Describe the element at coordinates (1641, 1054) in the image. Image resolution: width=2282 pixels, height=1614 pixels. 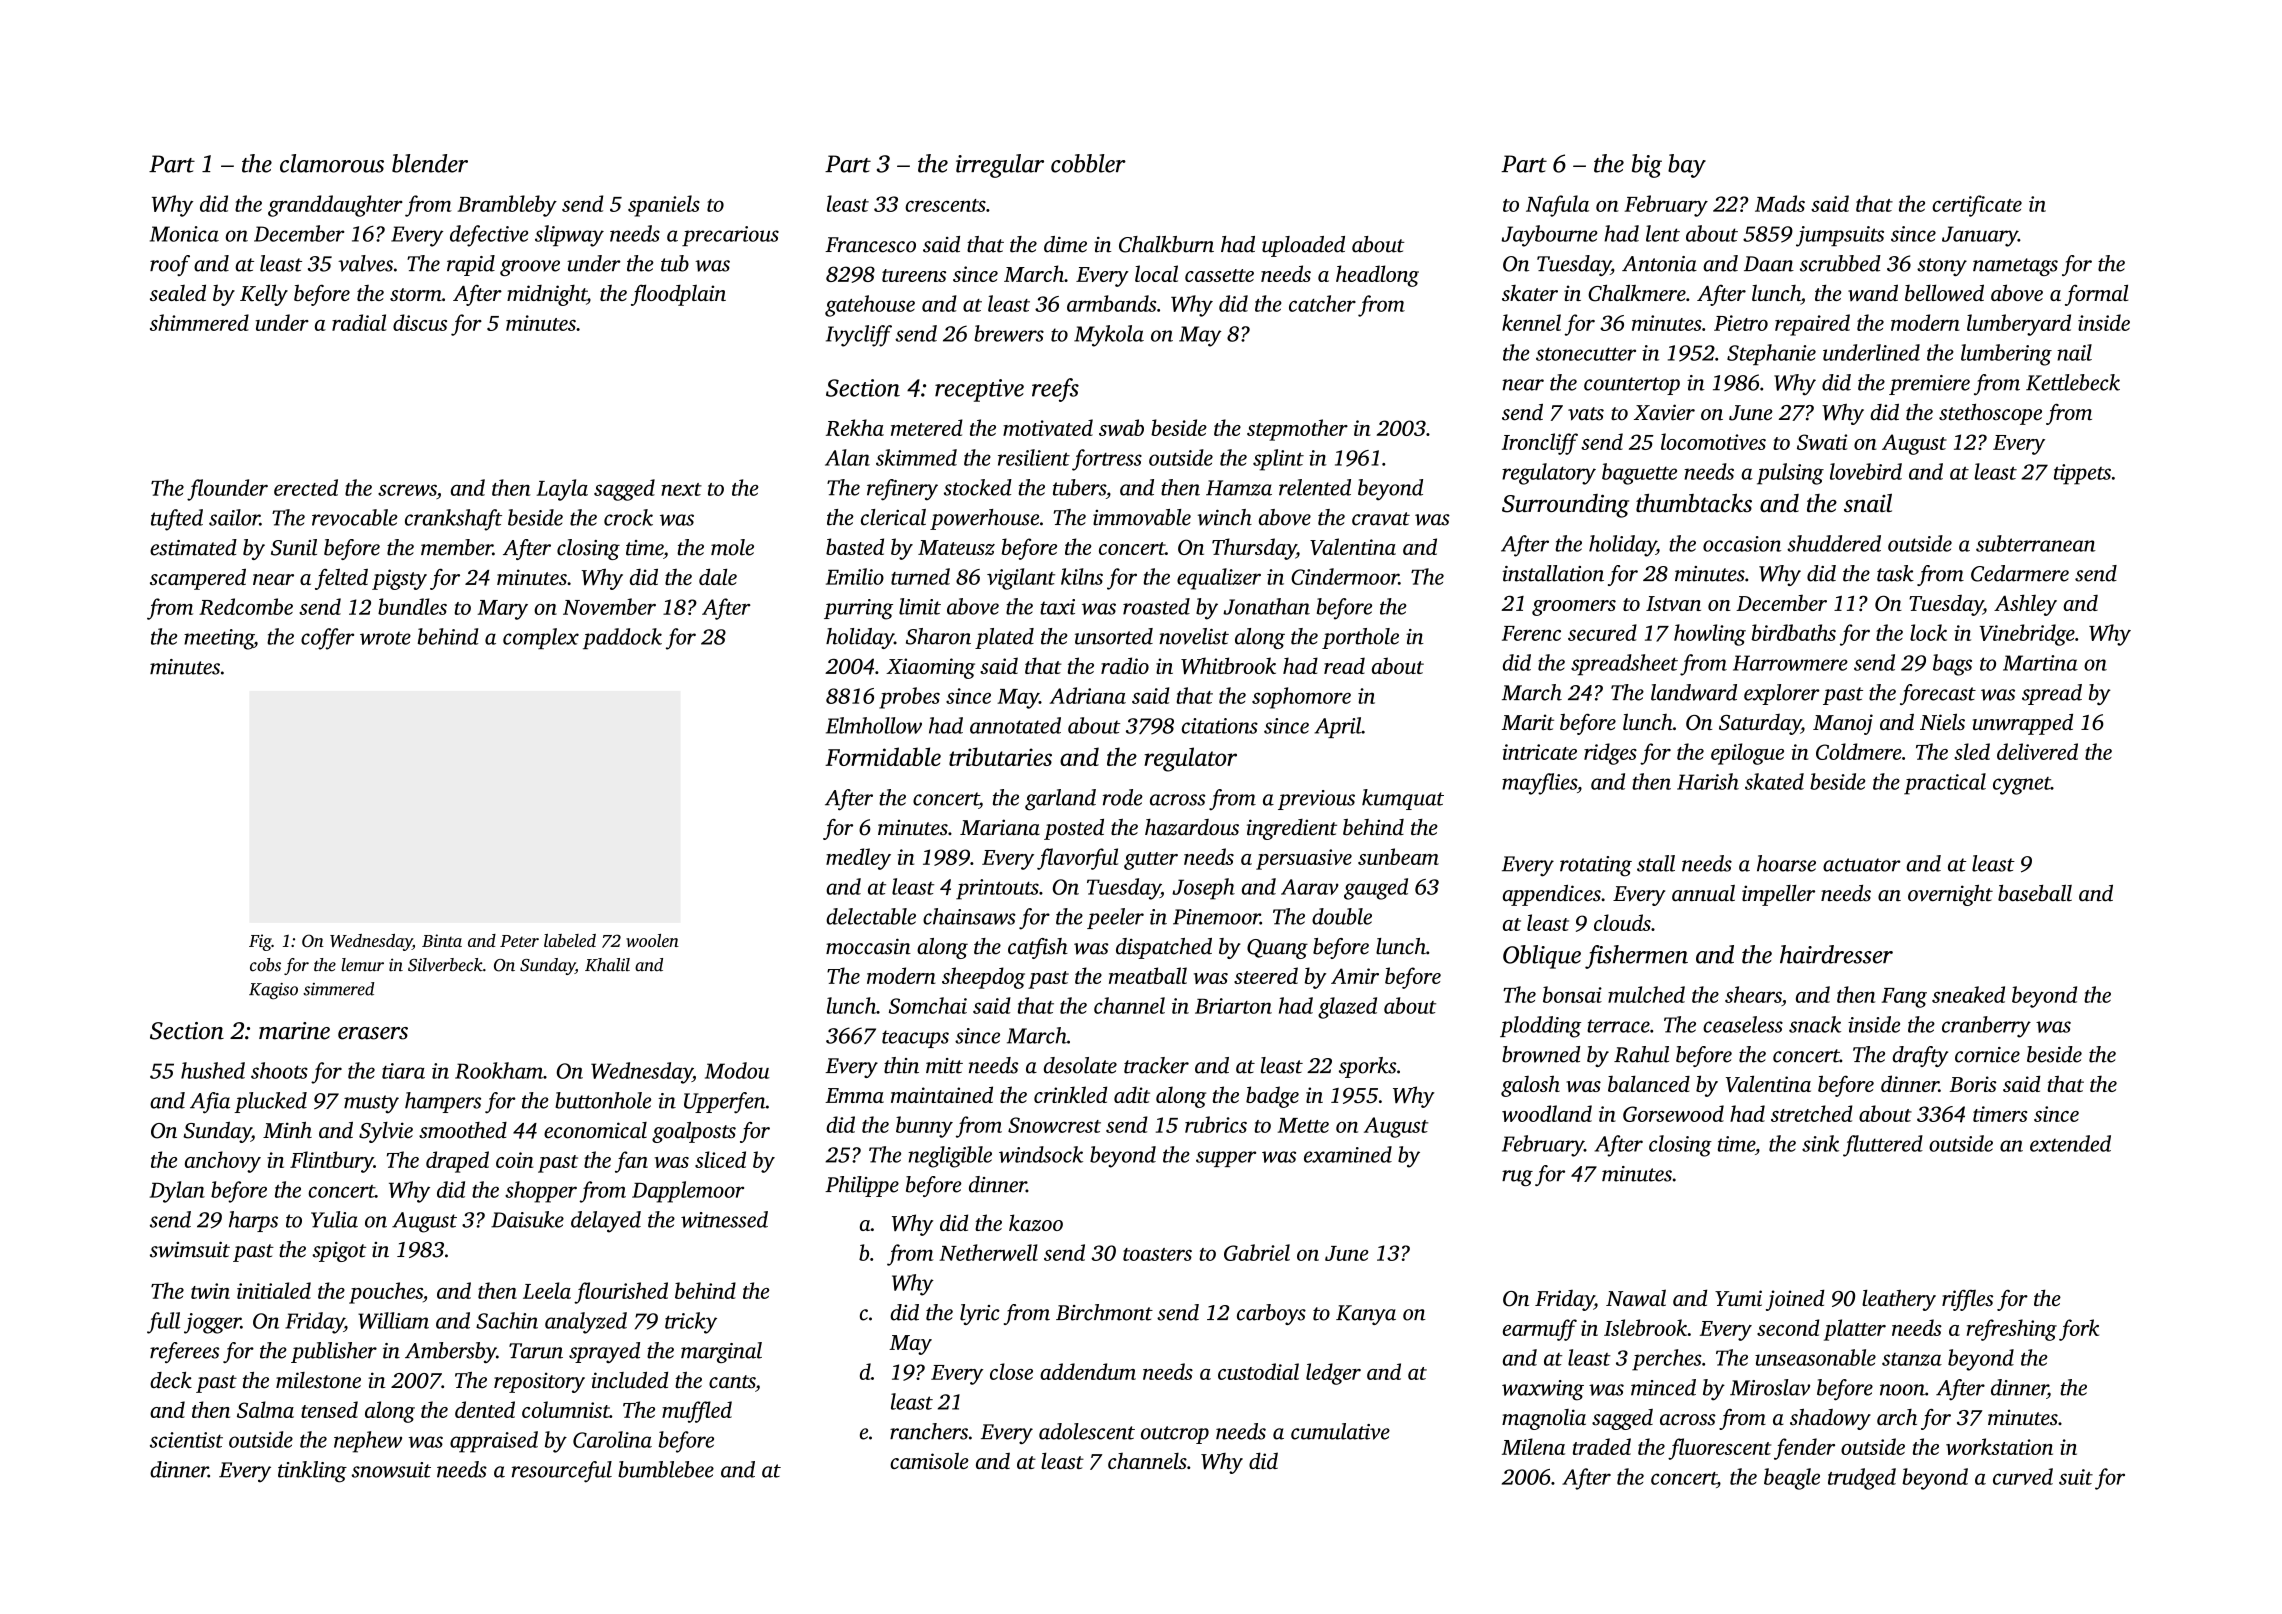
I see `Rahul` at that location.
